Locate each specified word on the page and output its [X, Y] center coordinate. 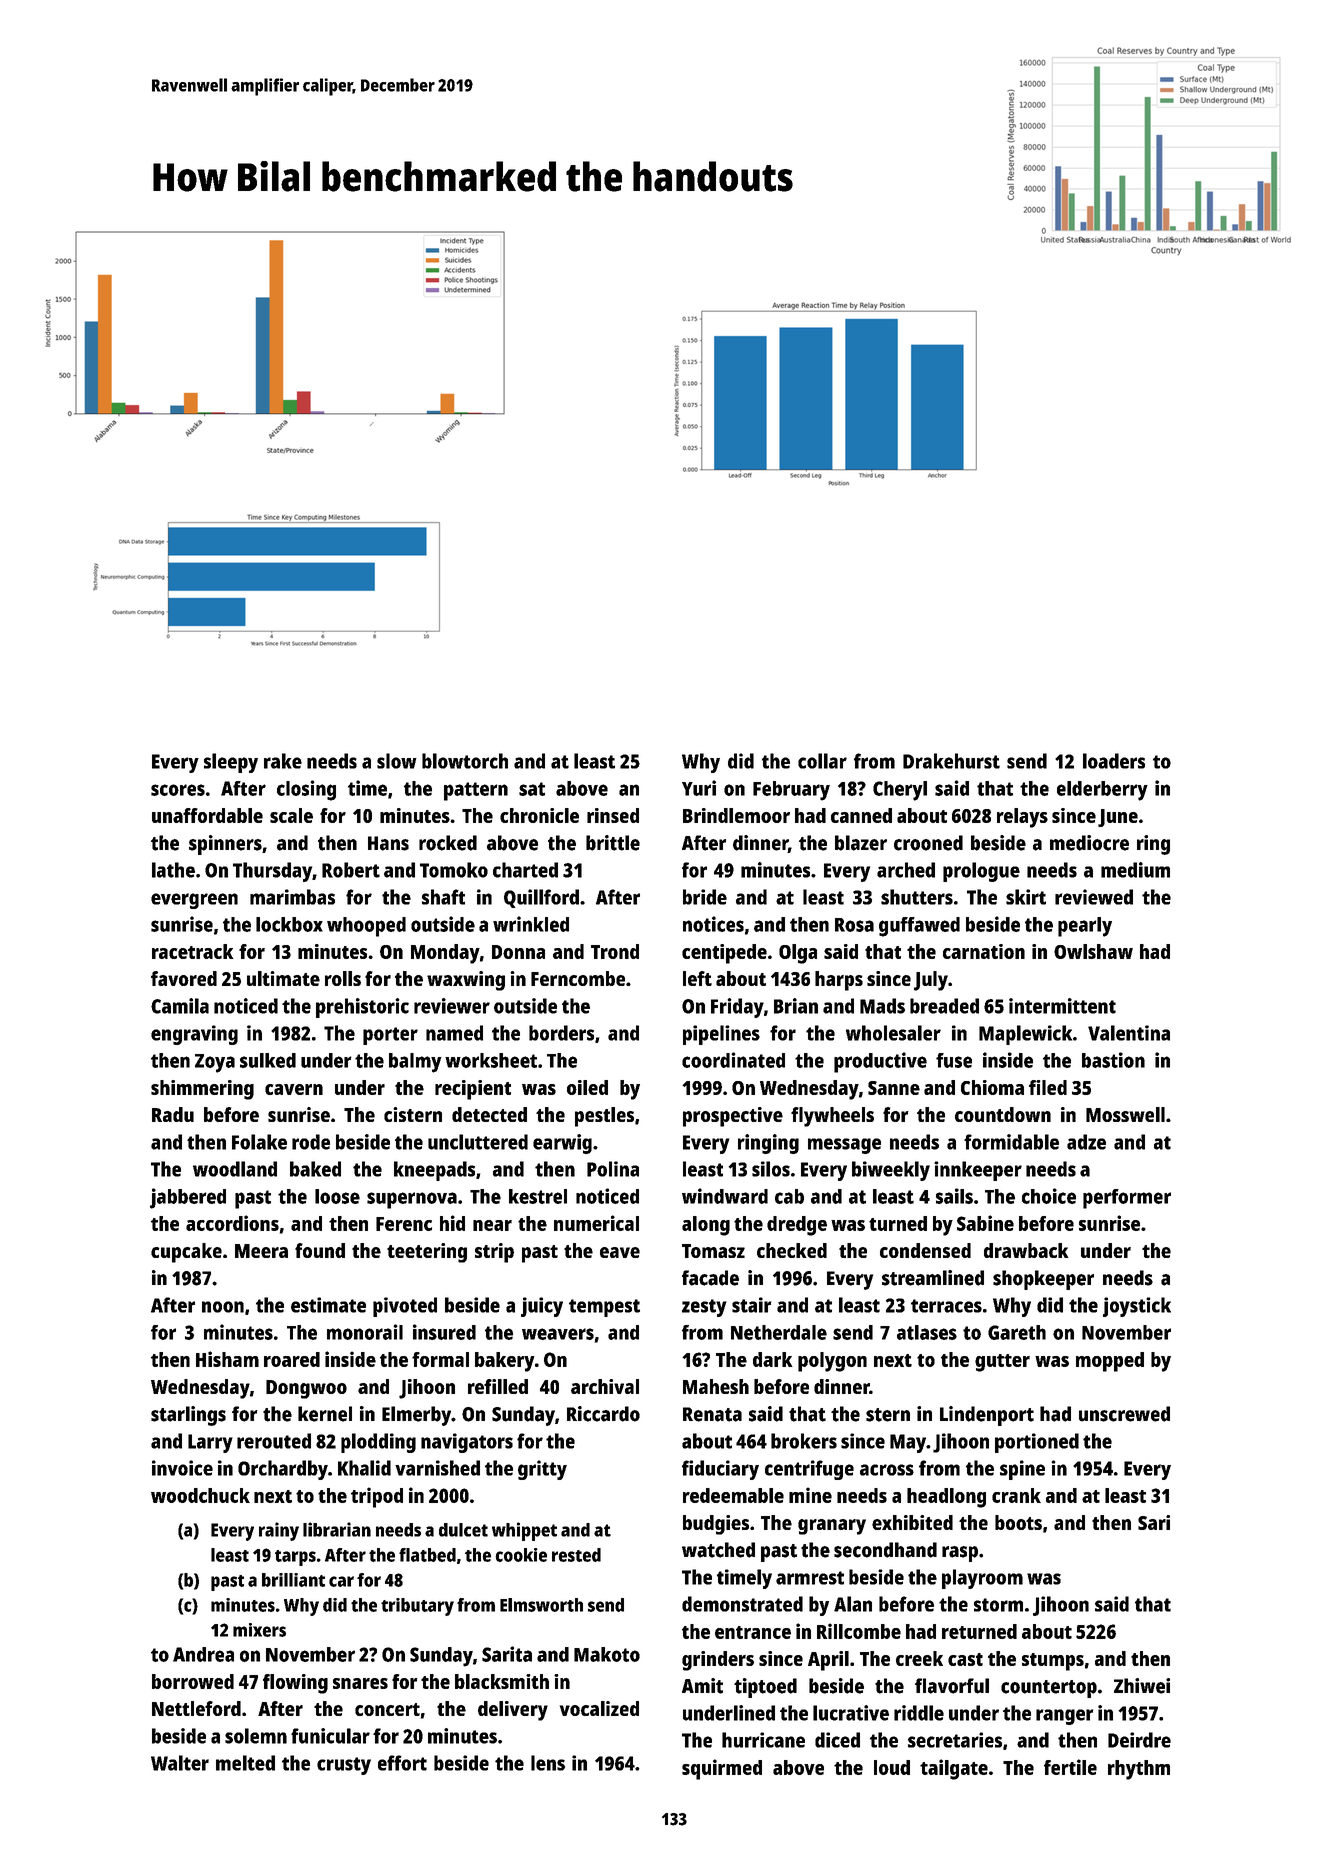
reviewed [1094, 897]
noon [223, 1307]
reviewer [452, 1006]
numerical [596, 1223]
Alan [853, 1604]
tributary [417, 1607]
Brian [796, 1006]
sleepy [231, 763]
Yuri [699, 788]
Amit [702, 1686]
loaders [1114, 761]
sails [954, 1196]
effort [402, 1763]
